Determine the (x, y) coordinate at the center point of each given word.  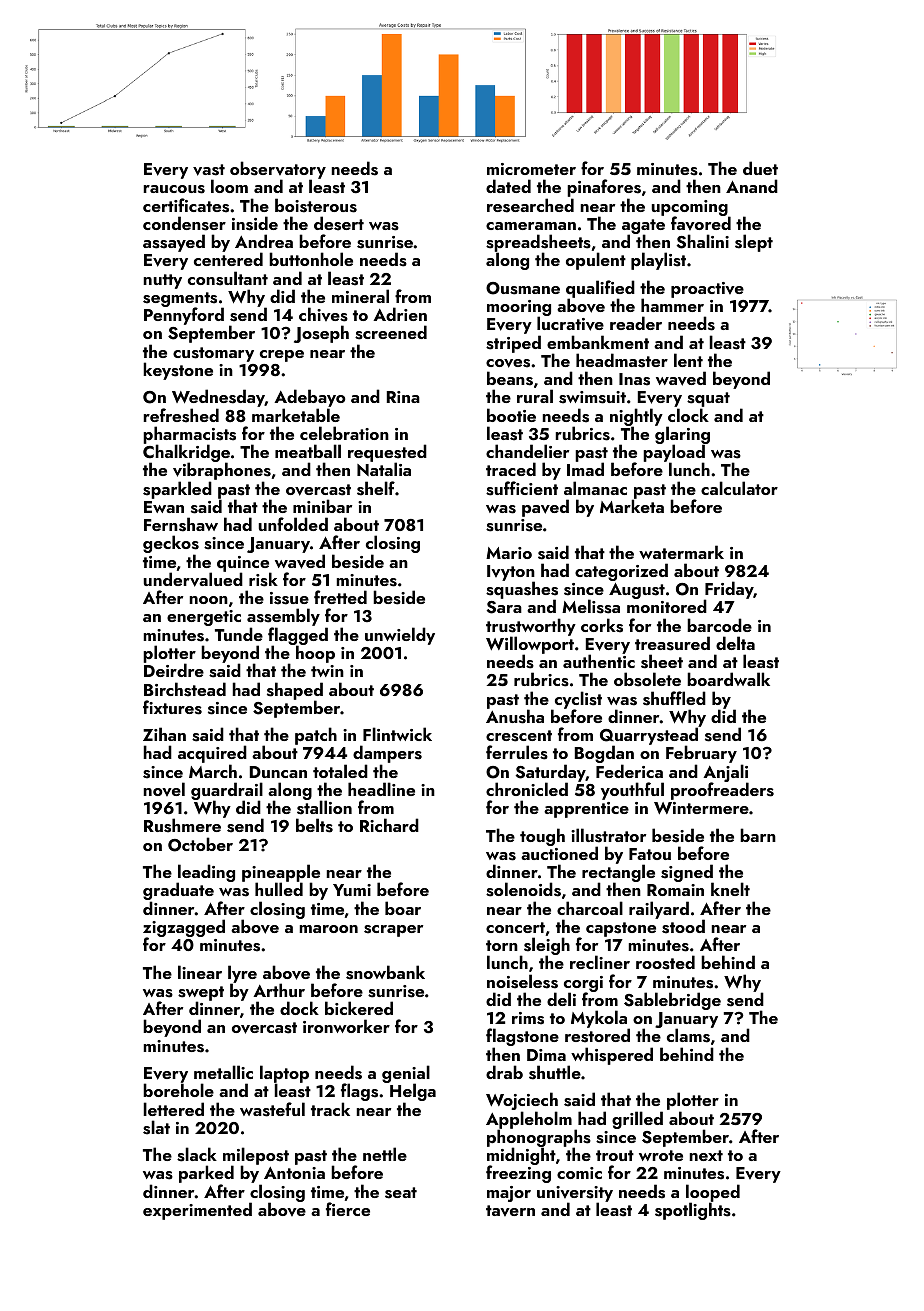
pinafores (604, 188)
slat (156, 1127)
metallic (223, 1072)
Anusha (515, 716)
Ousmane (523, 288)
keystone (178, 371)
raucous (174, 189)
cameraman (531, 226)
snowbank (385, 972)
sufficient (522, 488)
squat (708, 399)
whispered (611, 1056)
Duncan (278, 772)
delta (735, 643)
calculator (739, 488)
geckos (171, 544)
